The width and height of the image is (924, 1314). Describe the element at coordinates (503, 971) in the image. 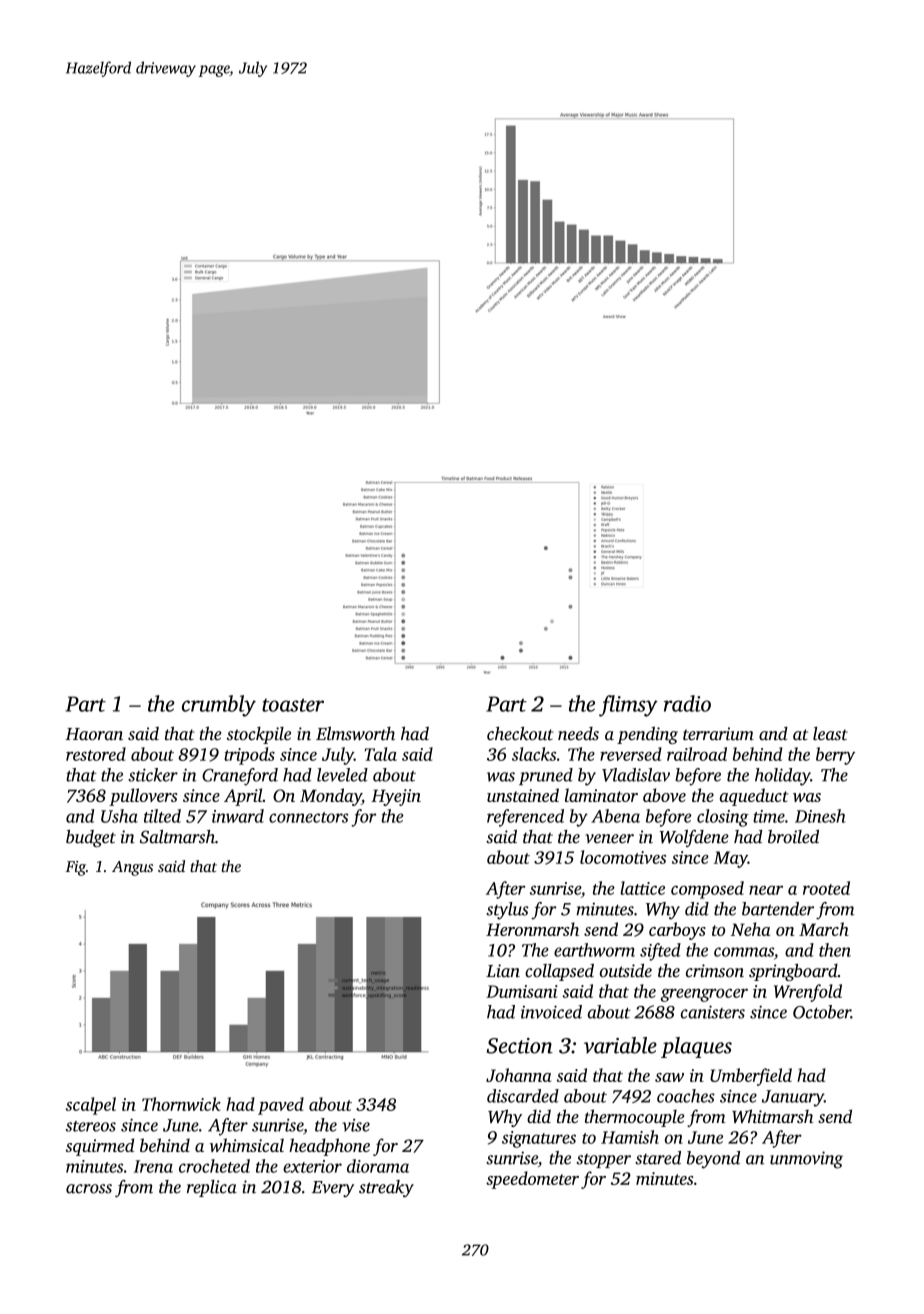

I see `Lian` at that location.
